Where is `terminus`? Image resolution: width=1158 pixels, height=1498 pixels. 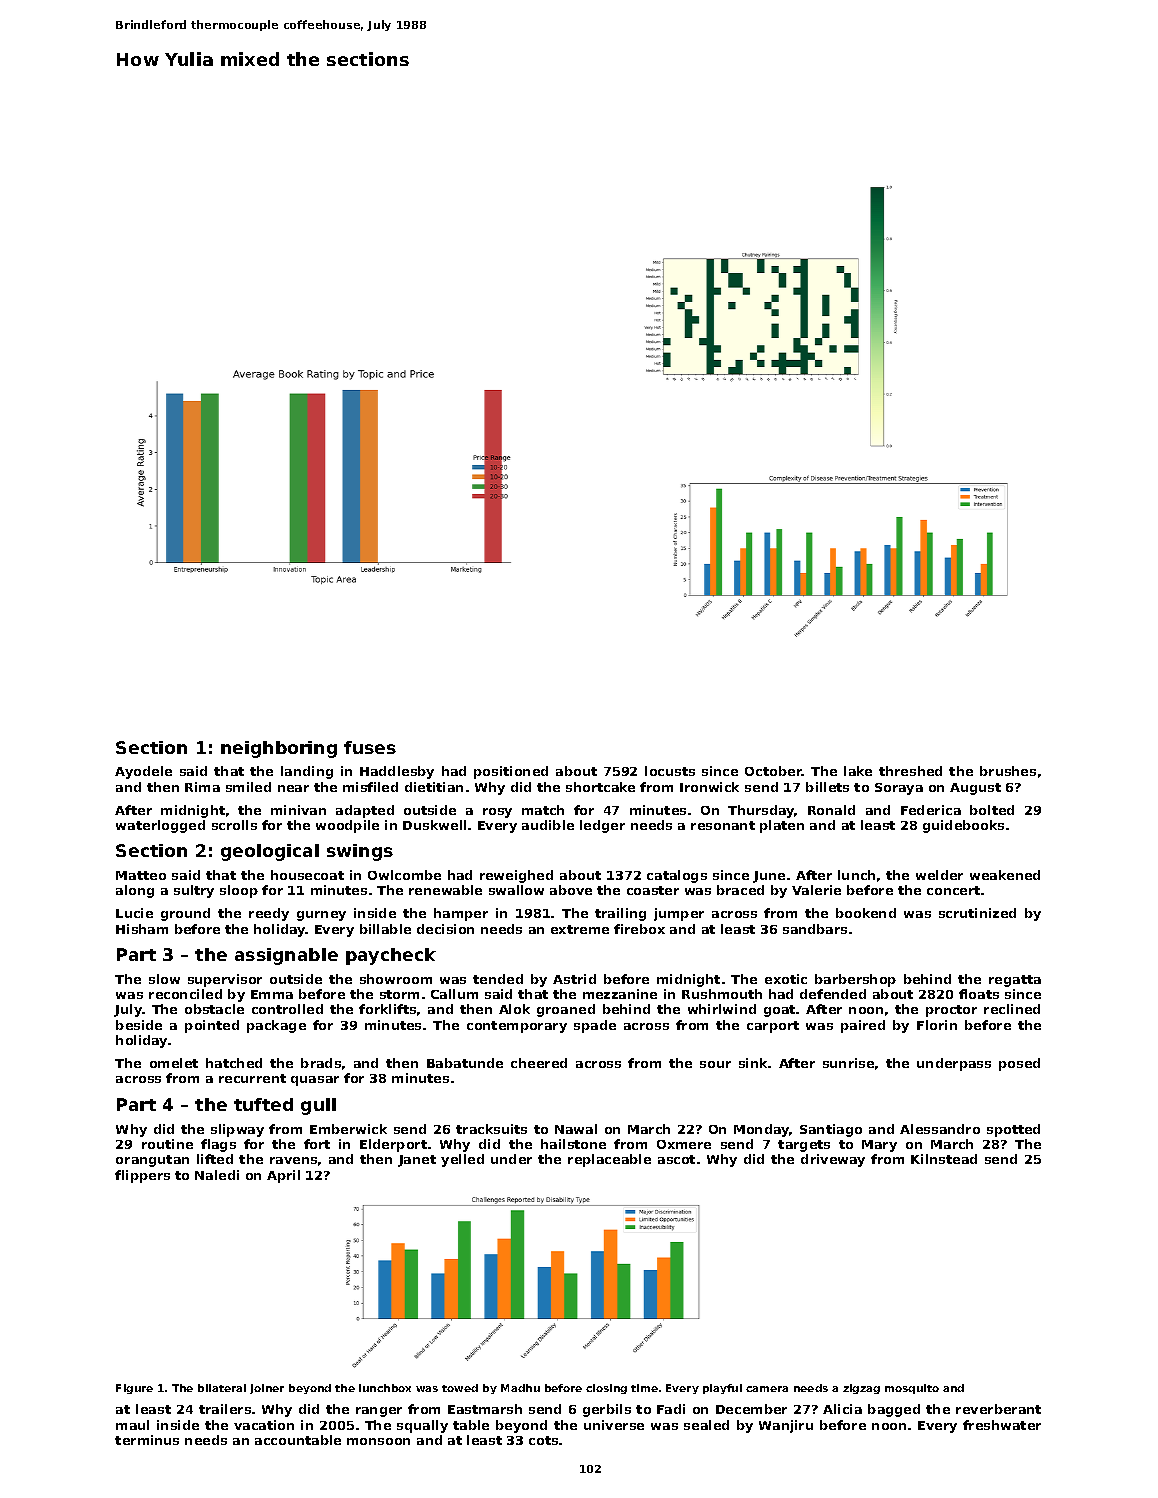 terminus is located at coordinates (147, 1440).
